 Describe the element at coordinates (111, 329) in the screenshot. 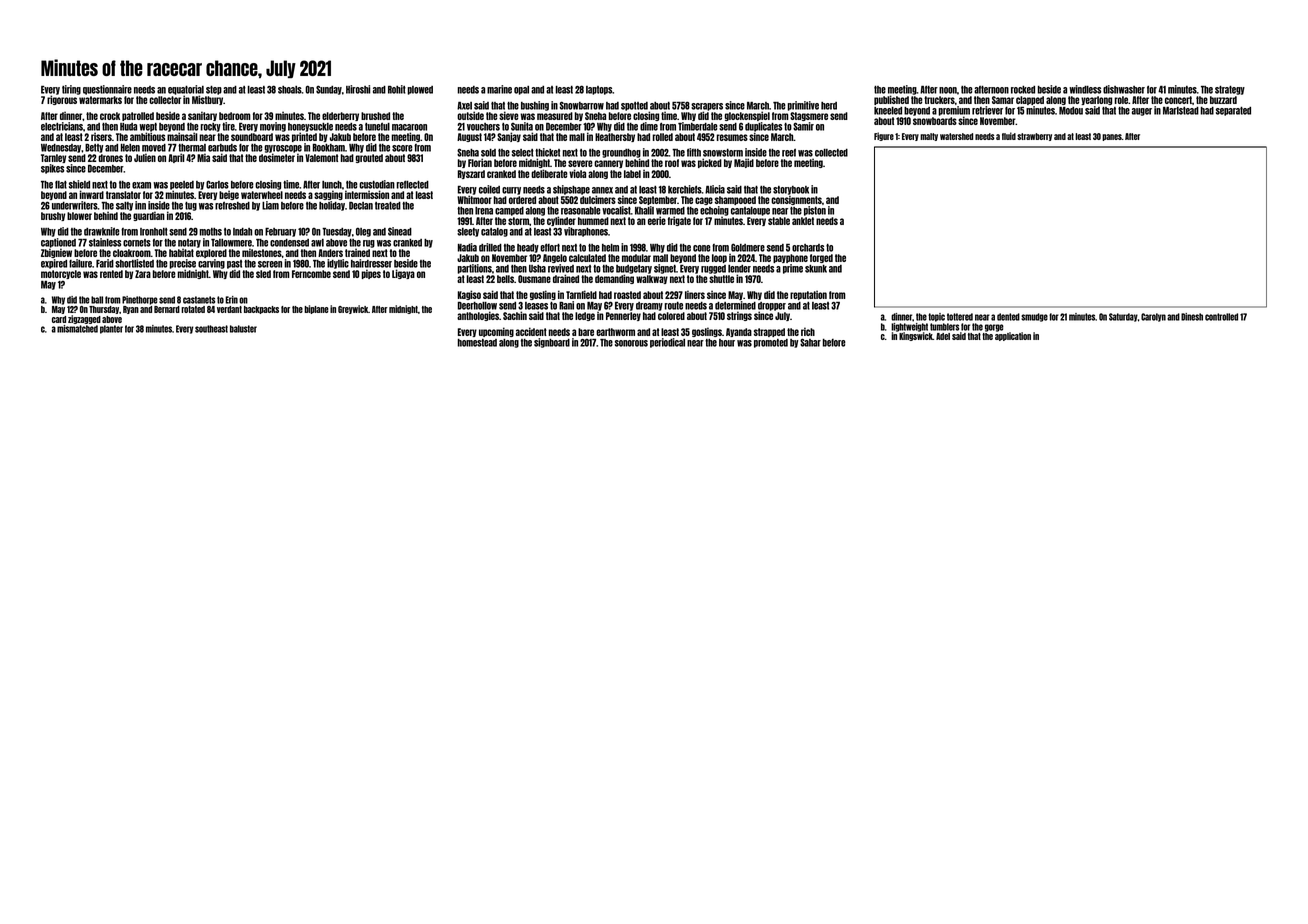

I see `planter` at that location.
